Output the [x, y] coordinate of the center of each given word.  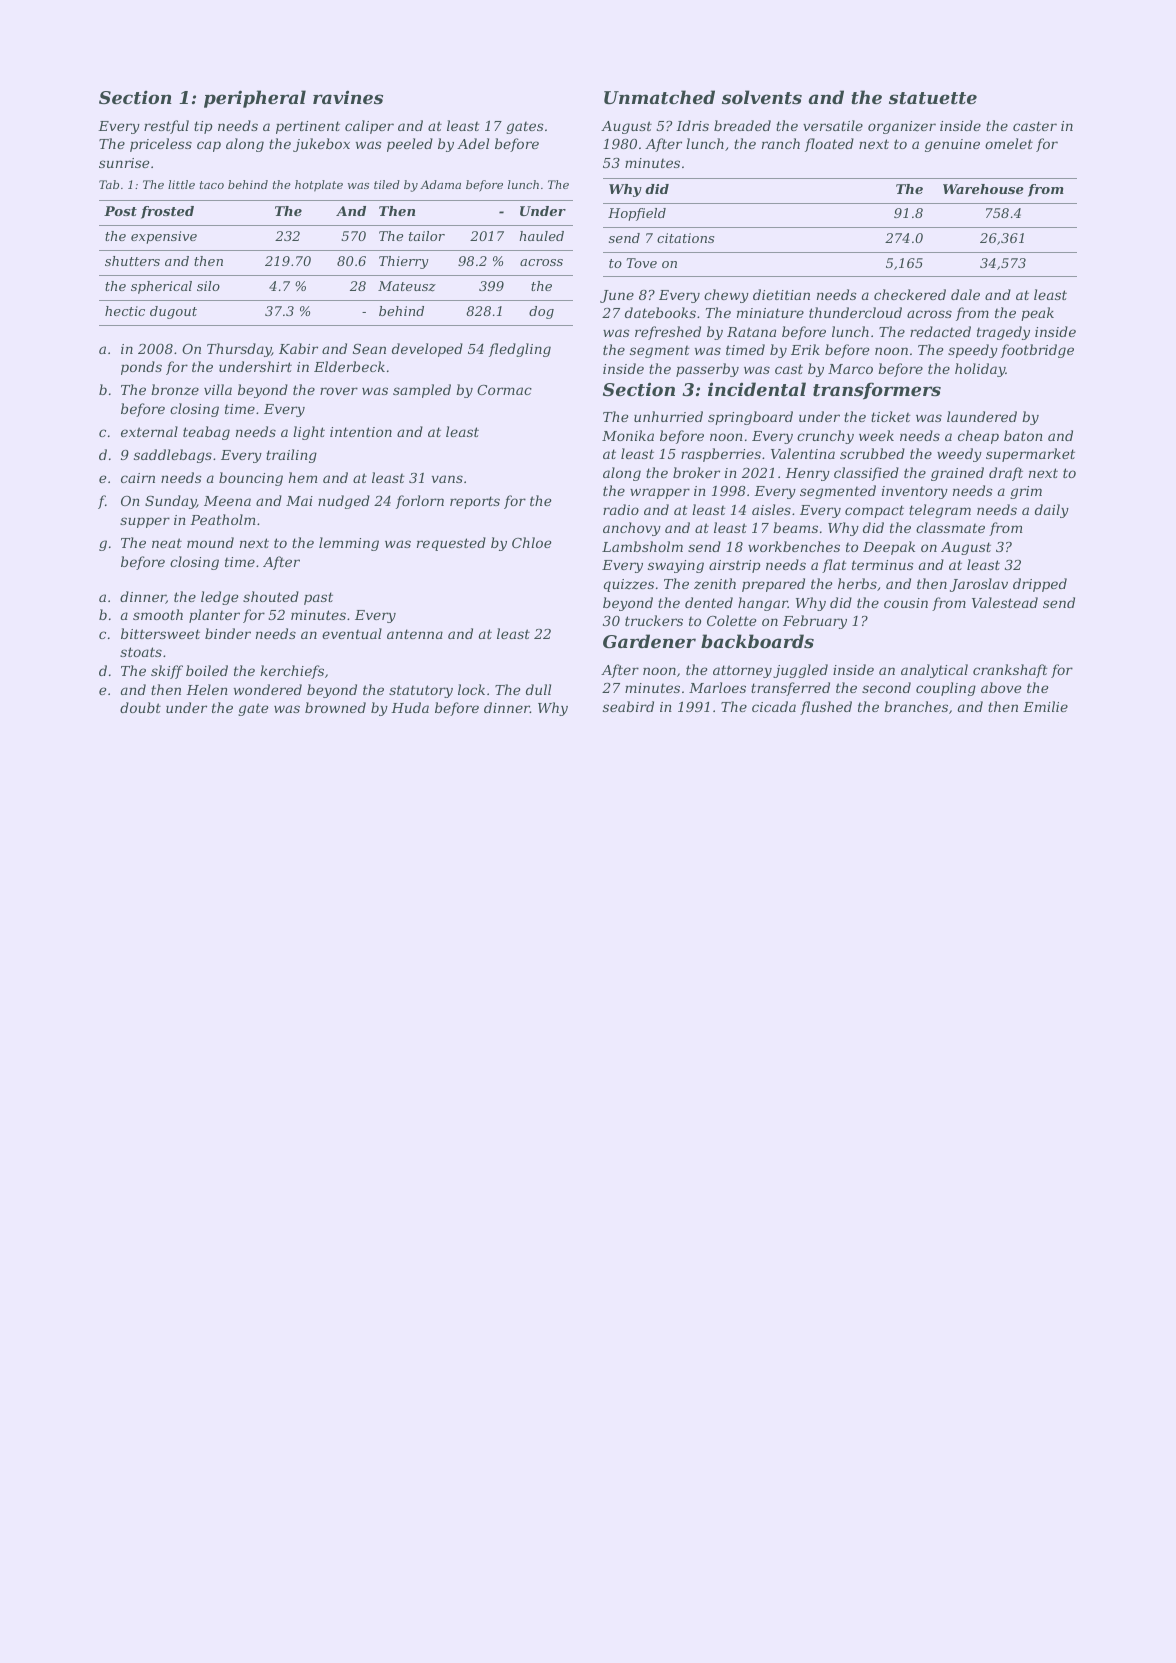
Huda [410, 707]
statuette [933, 98]
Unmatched [659, 97]
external [149, 431]
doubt [140, 707]
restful [166, 127]
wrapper [660, 493]
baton [1023, 435]
